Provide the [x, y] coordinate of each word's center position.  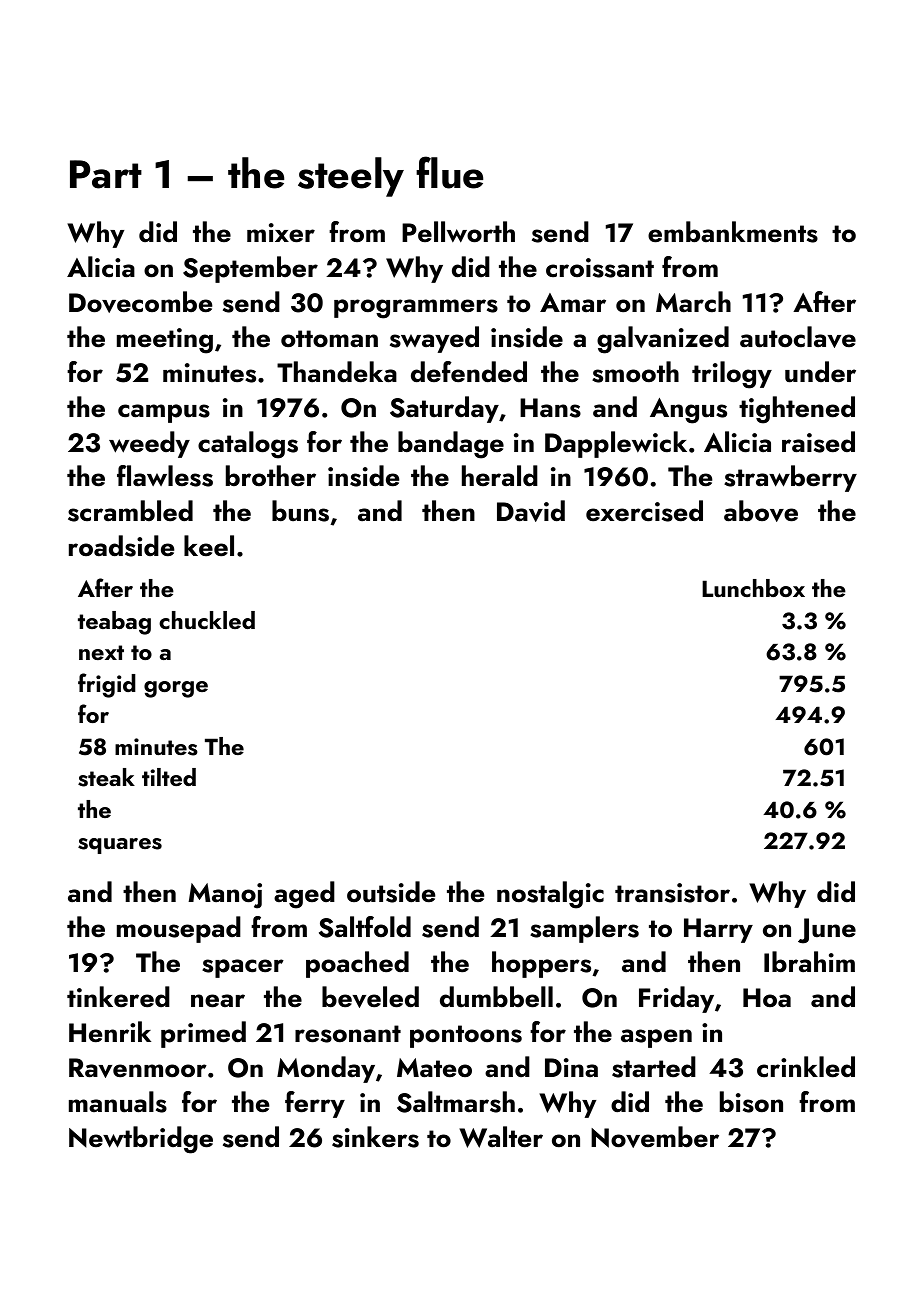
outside [391, 892]
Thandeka [337, 372]
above [761, 511]
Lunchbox [753, 588]
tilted [169, 777]
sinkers [375, 1137]
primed [203, 1034]
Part [106, 174]
